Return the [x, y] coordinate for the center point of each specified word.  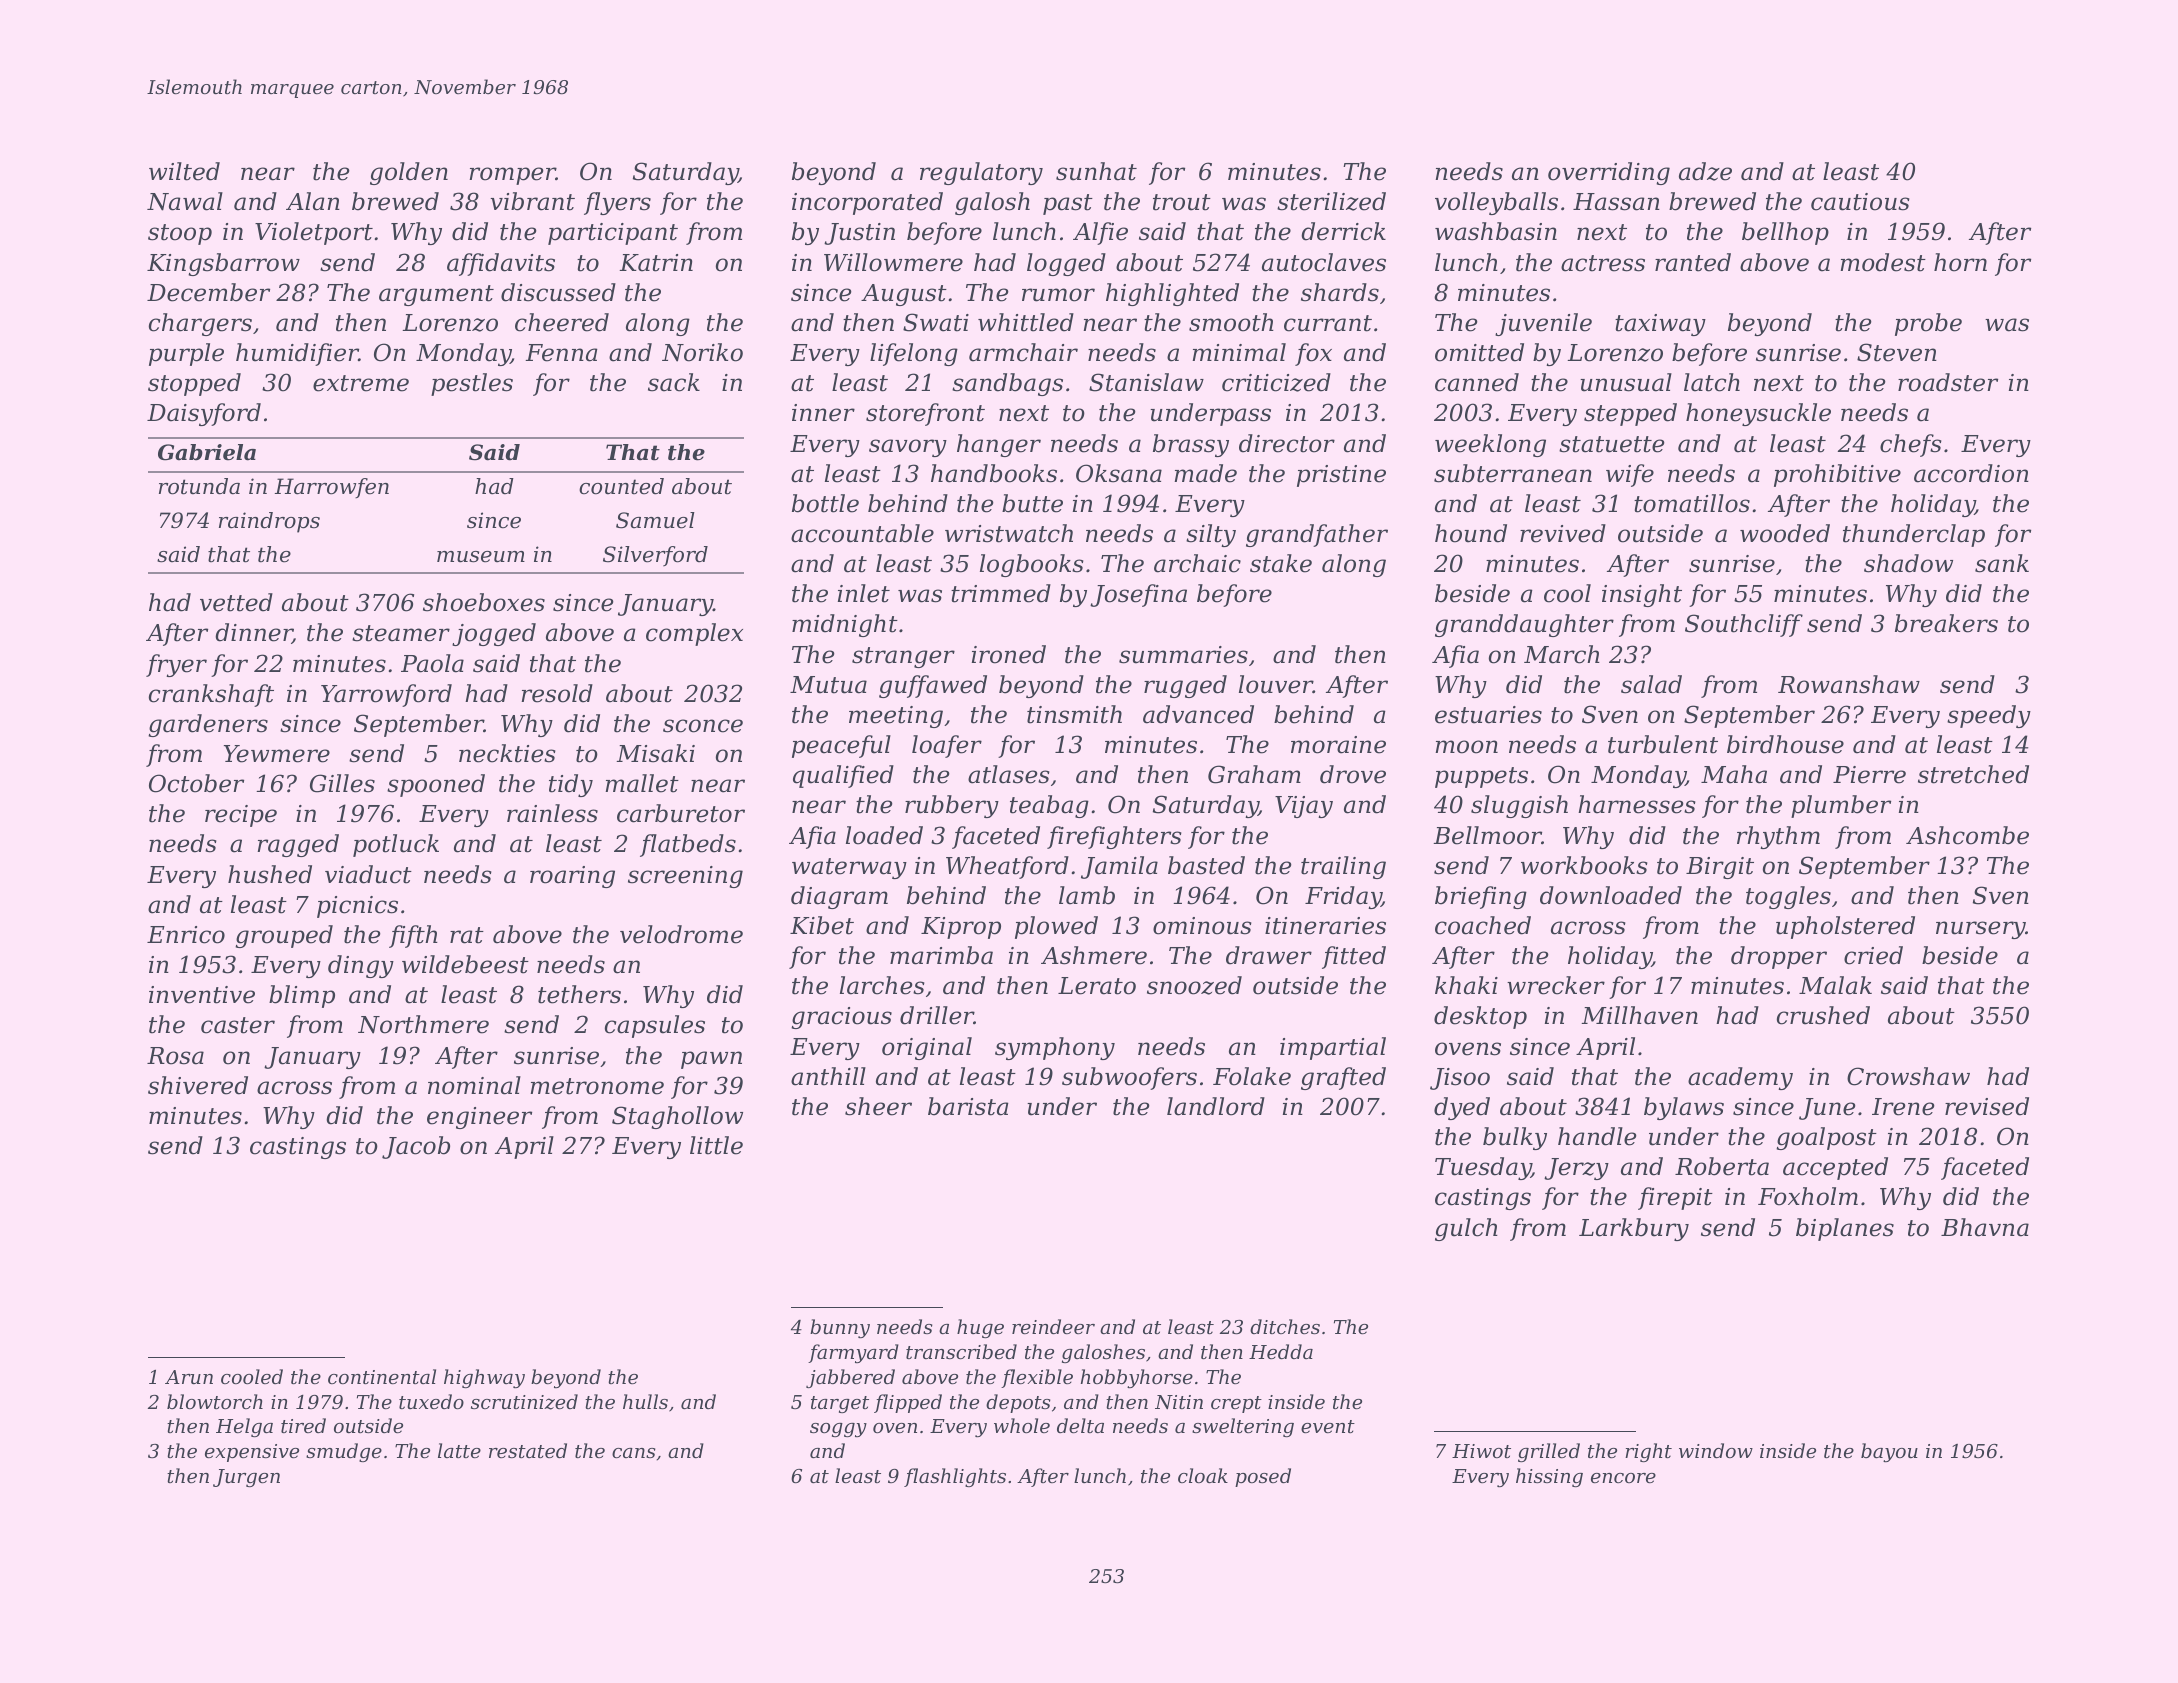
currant [1328, 323]
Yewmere [277, 754]
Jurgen [246, 1478]
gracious [841, 1018]
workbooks [1584, 865]
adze [1705, 171]
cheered [562, 322]
